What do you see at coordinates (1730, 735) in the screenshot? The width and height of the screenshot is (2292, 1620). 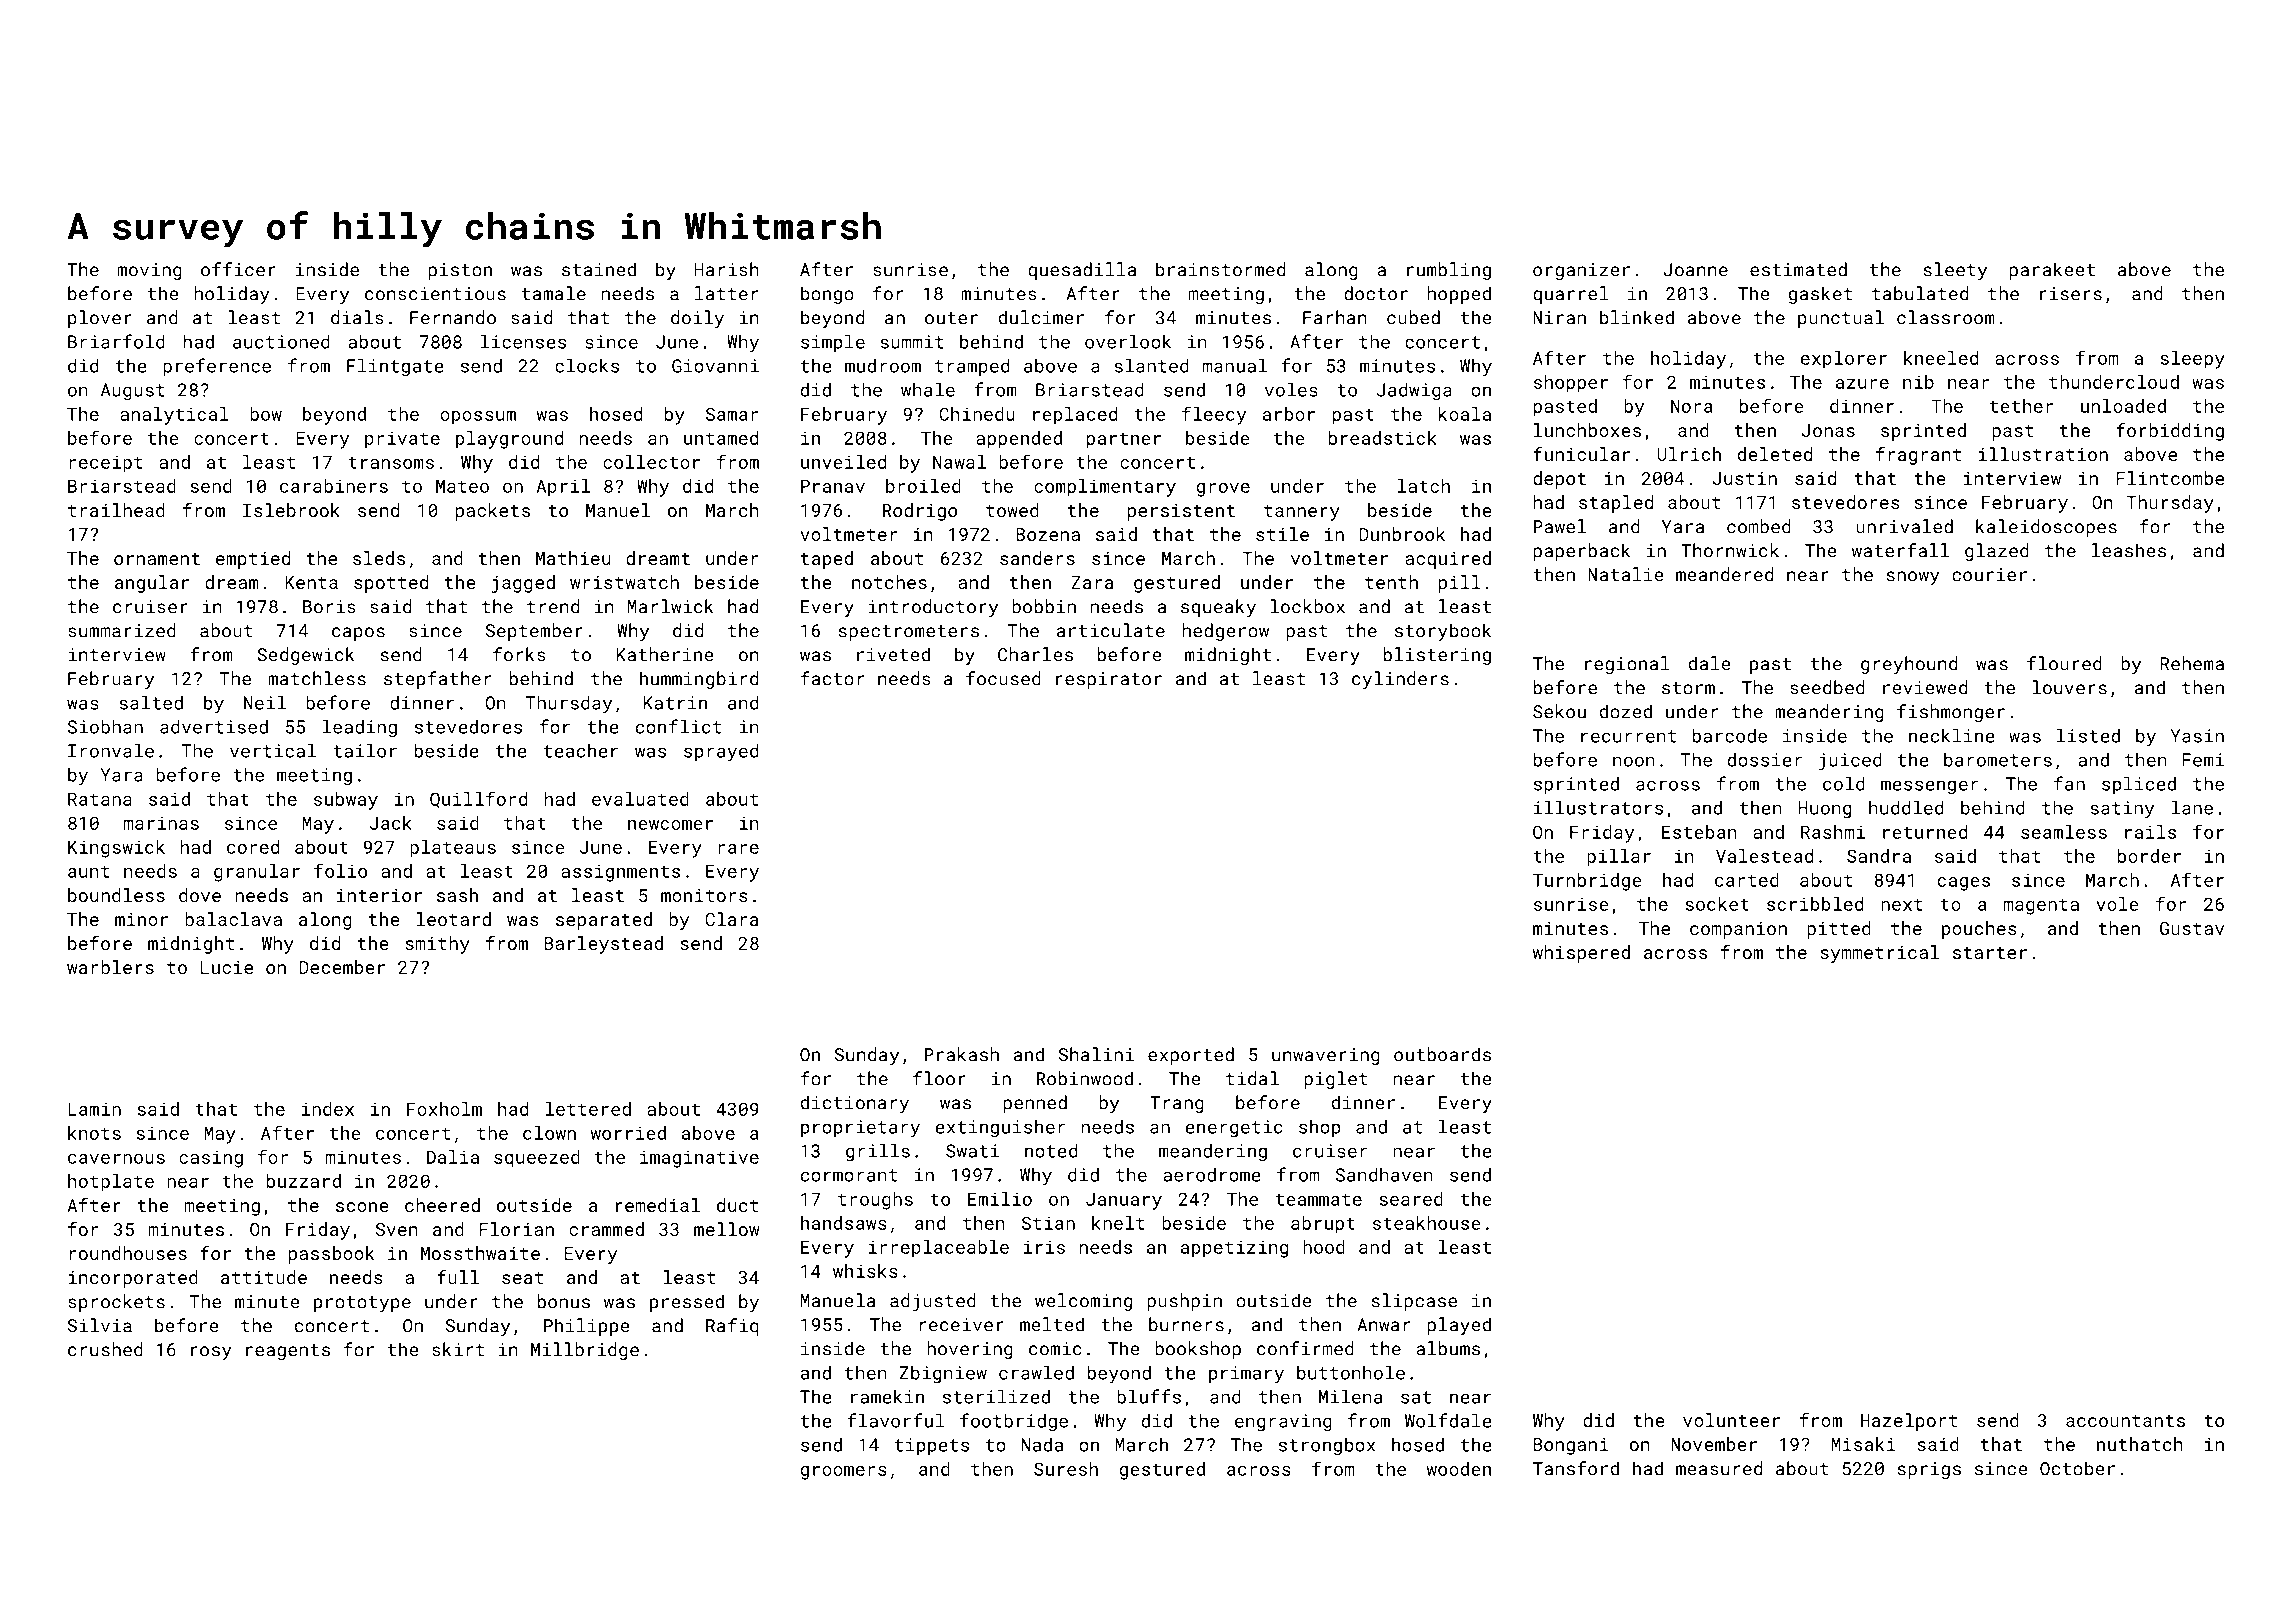 I see `barcode` at bounding box center [1730, 735].
